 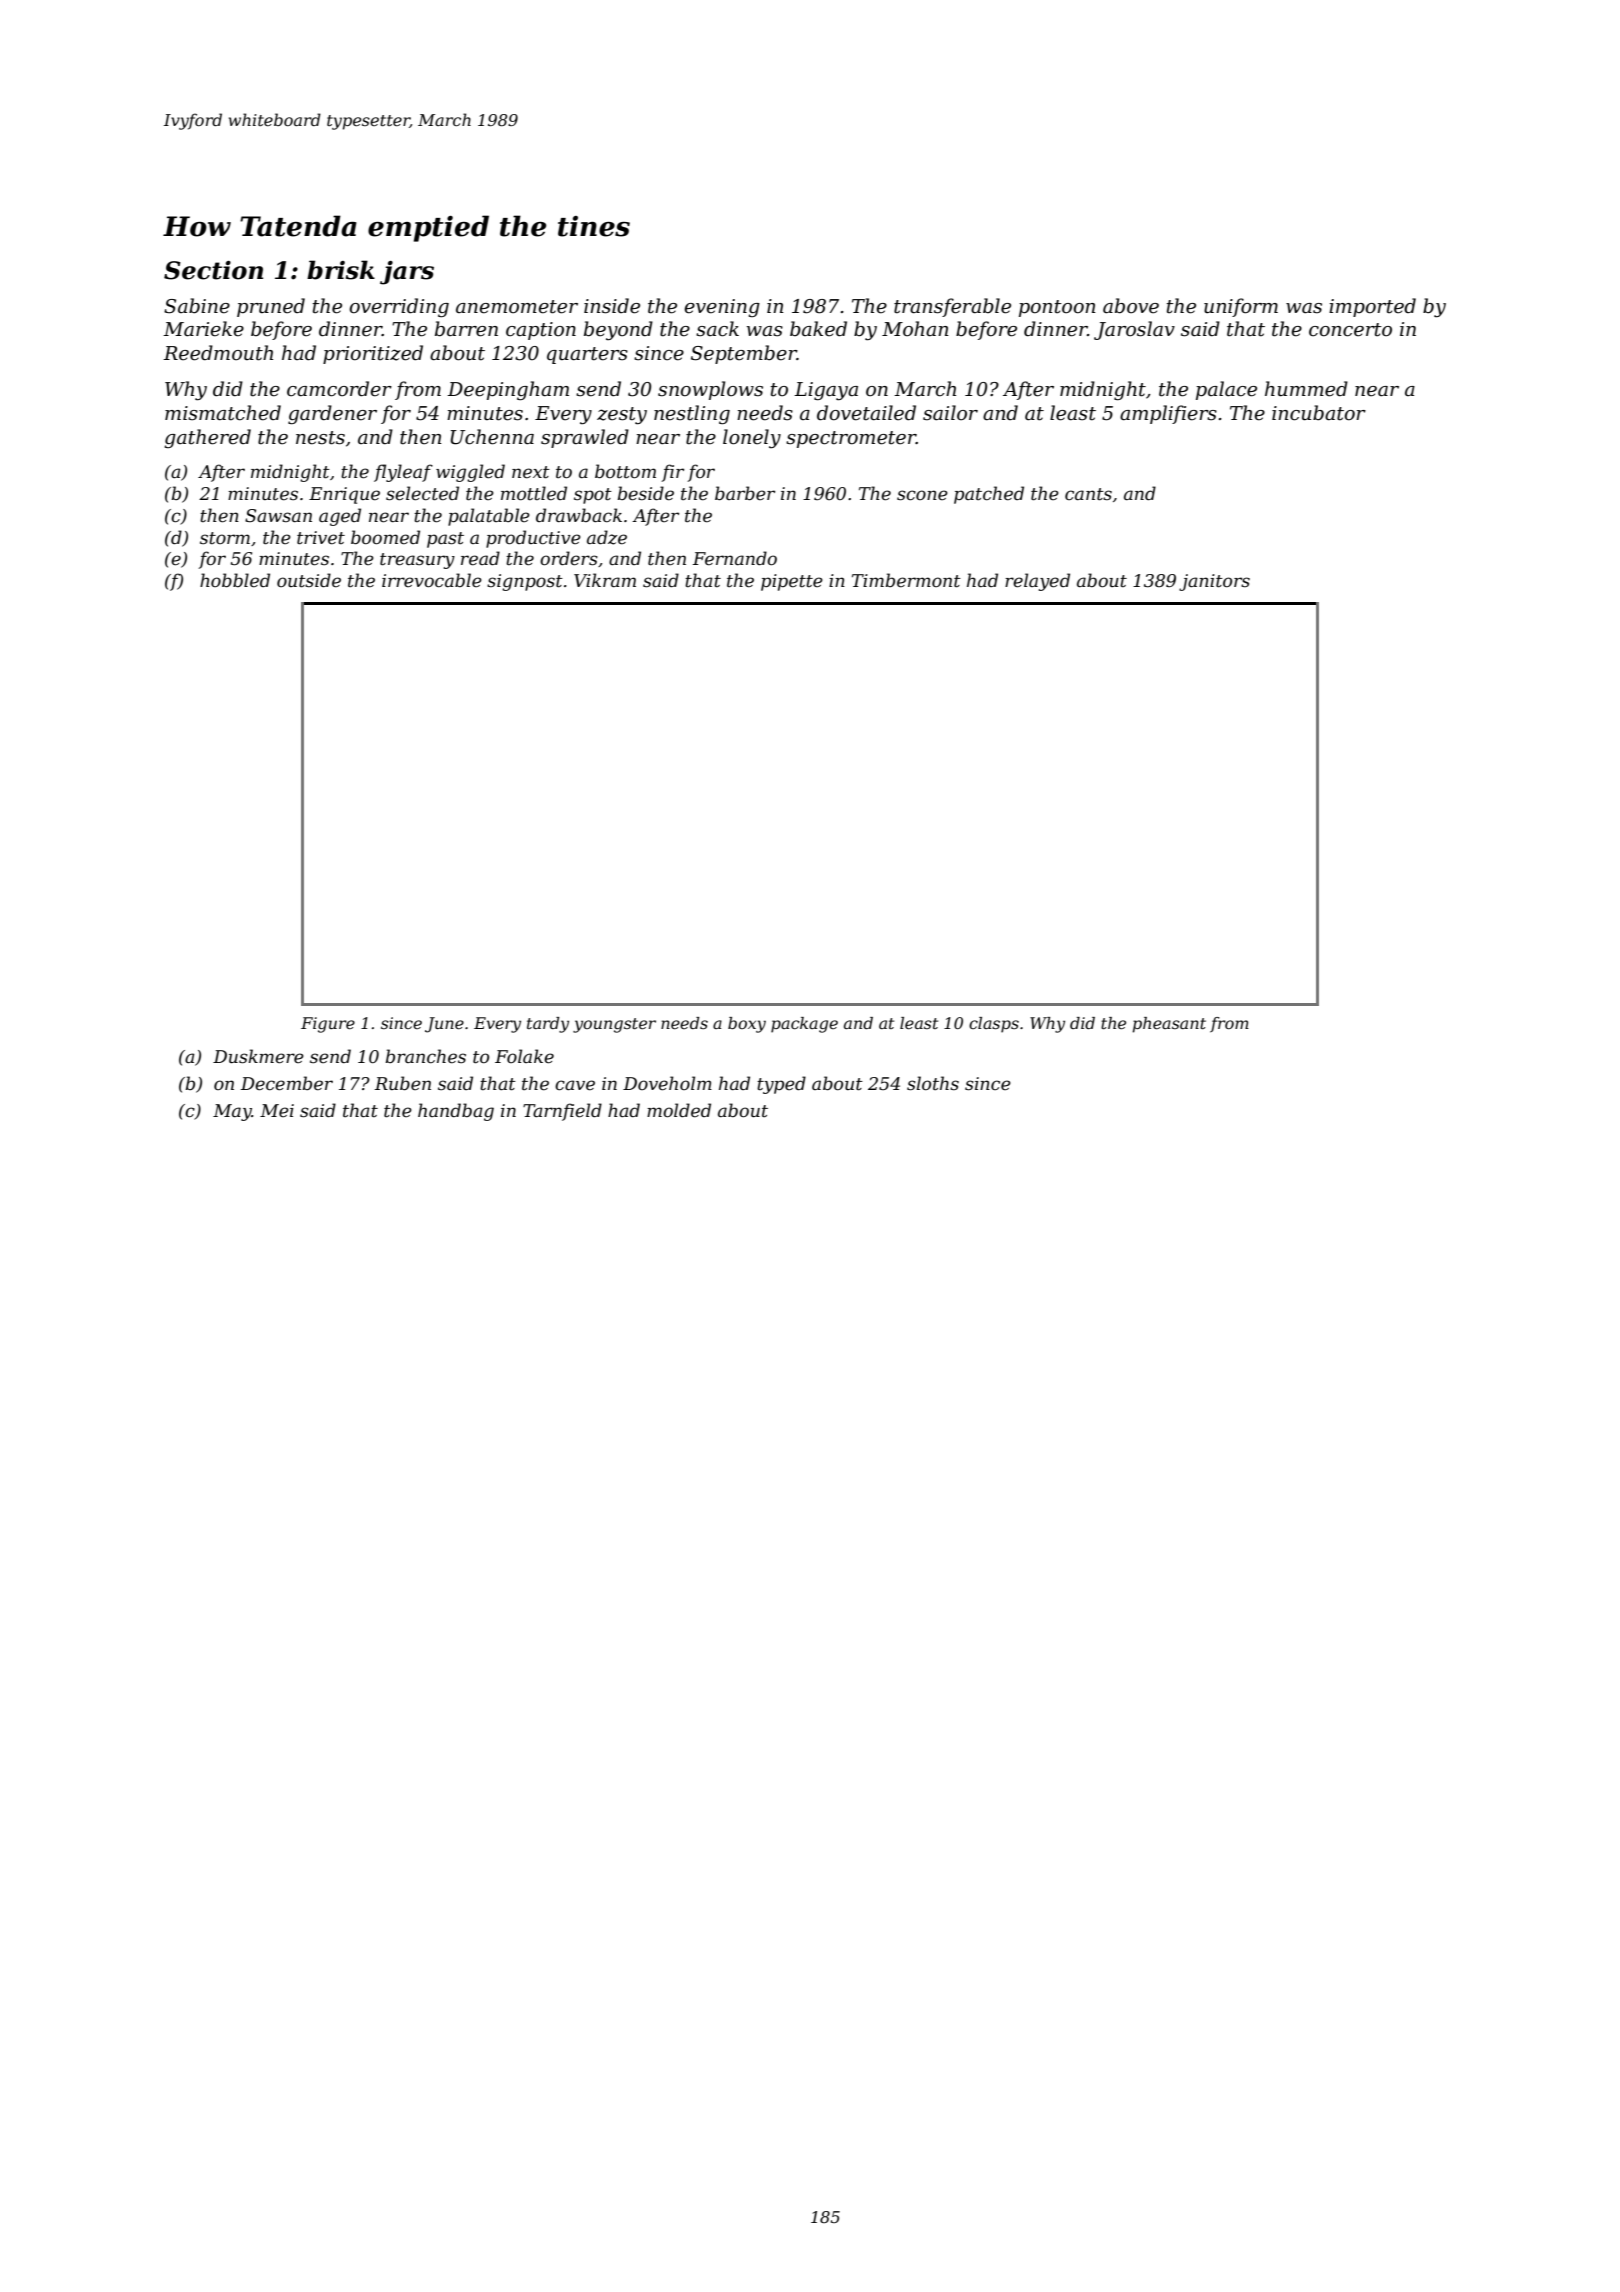 What do you see at coordinates (444, 1025) in the screenshot?
I see `June` at bounding box center [444, 1025].
